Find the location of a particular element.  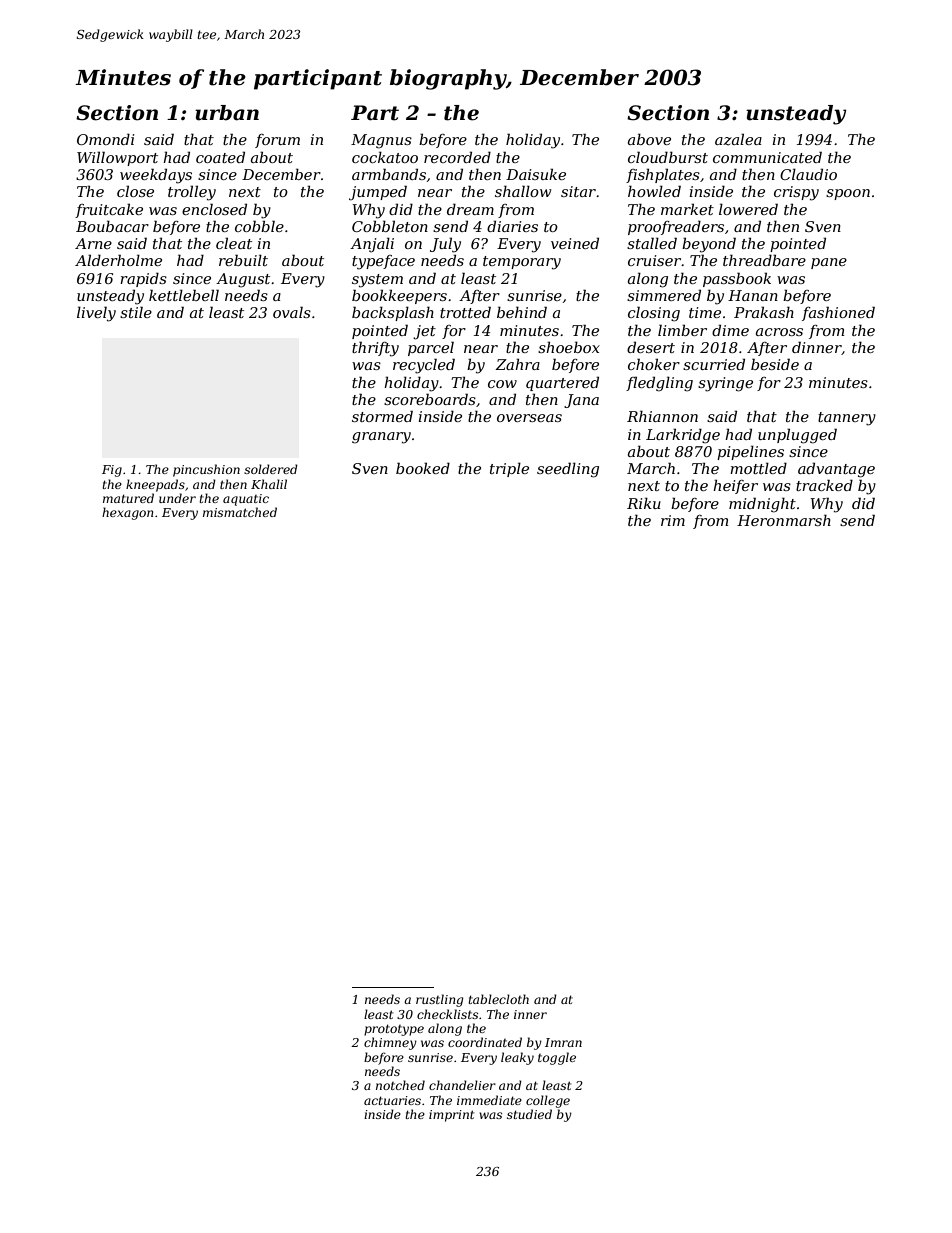

mismatched is located at coordinates (240, 512).
